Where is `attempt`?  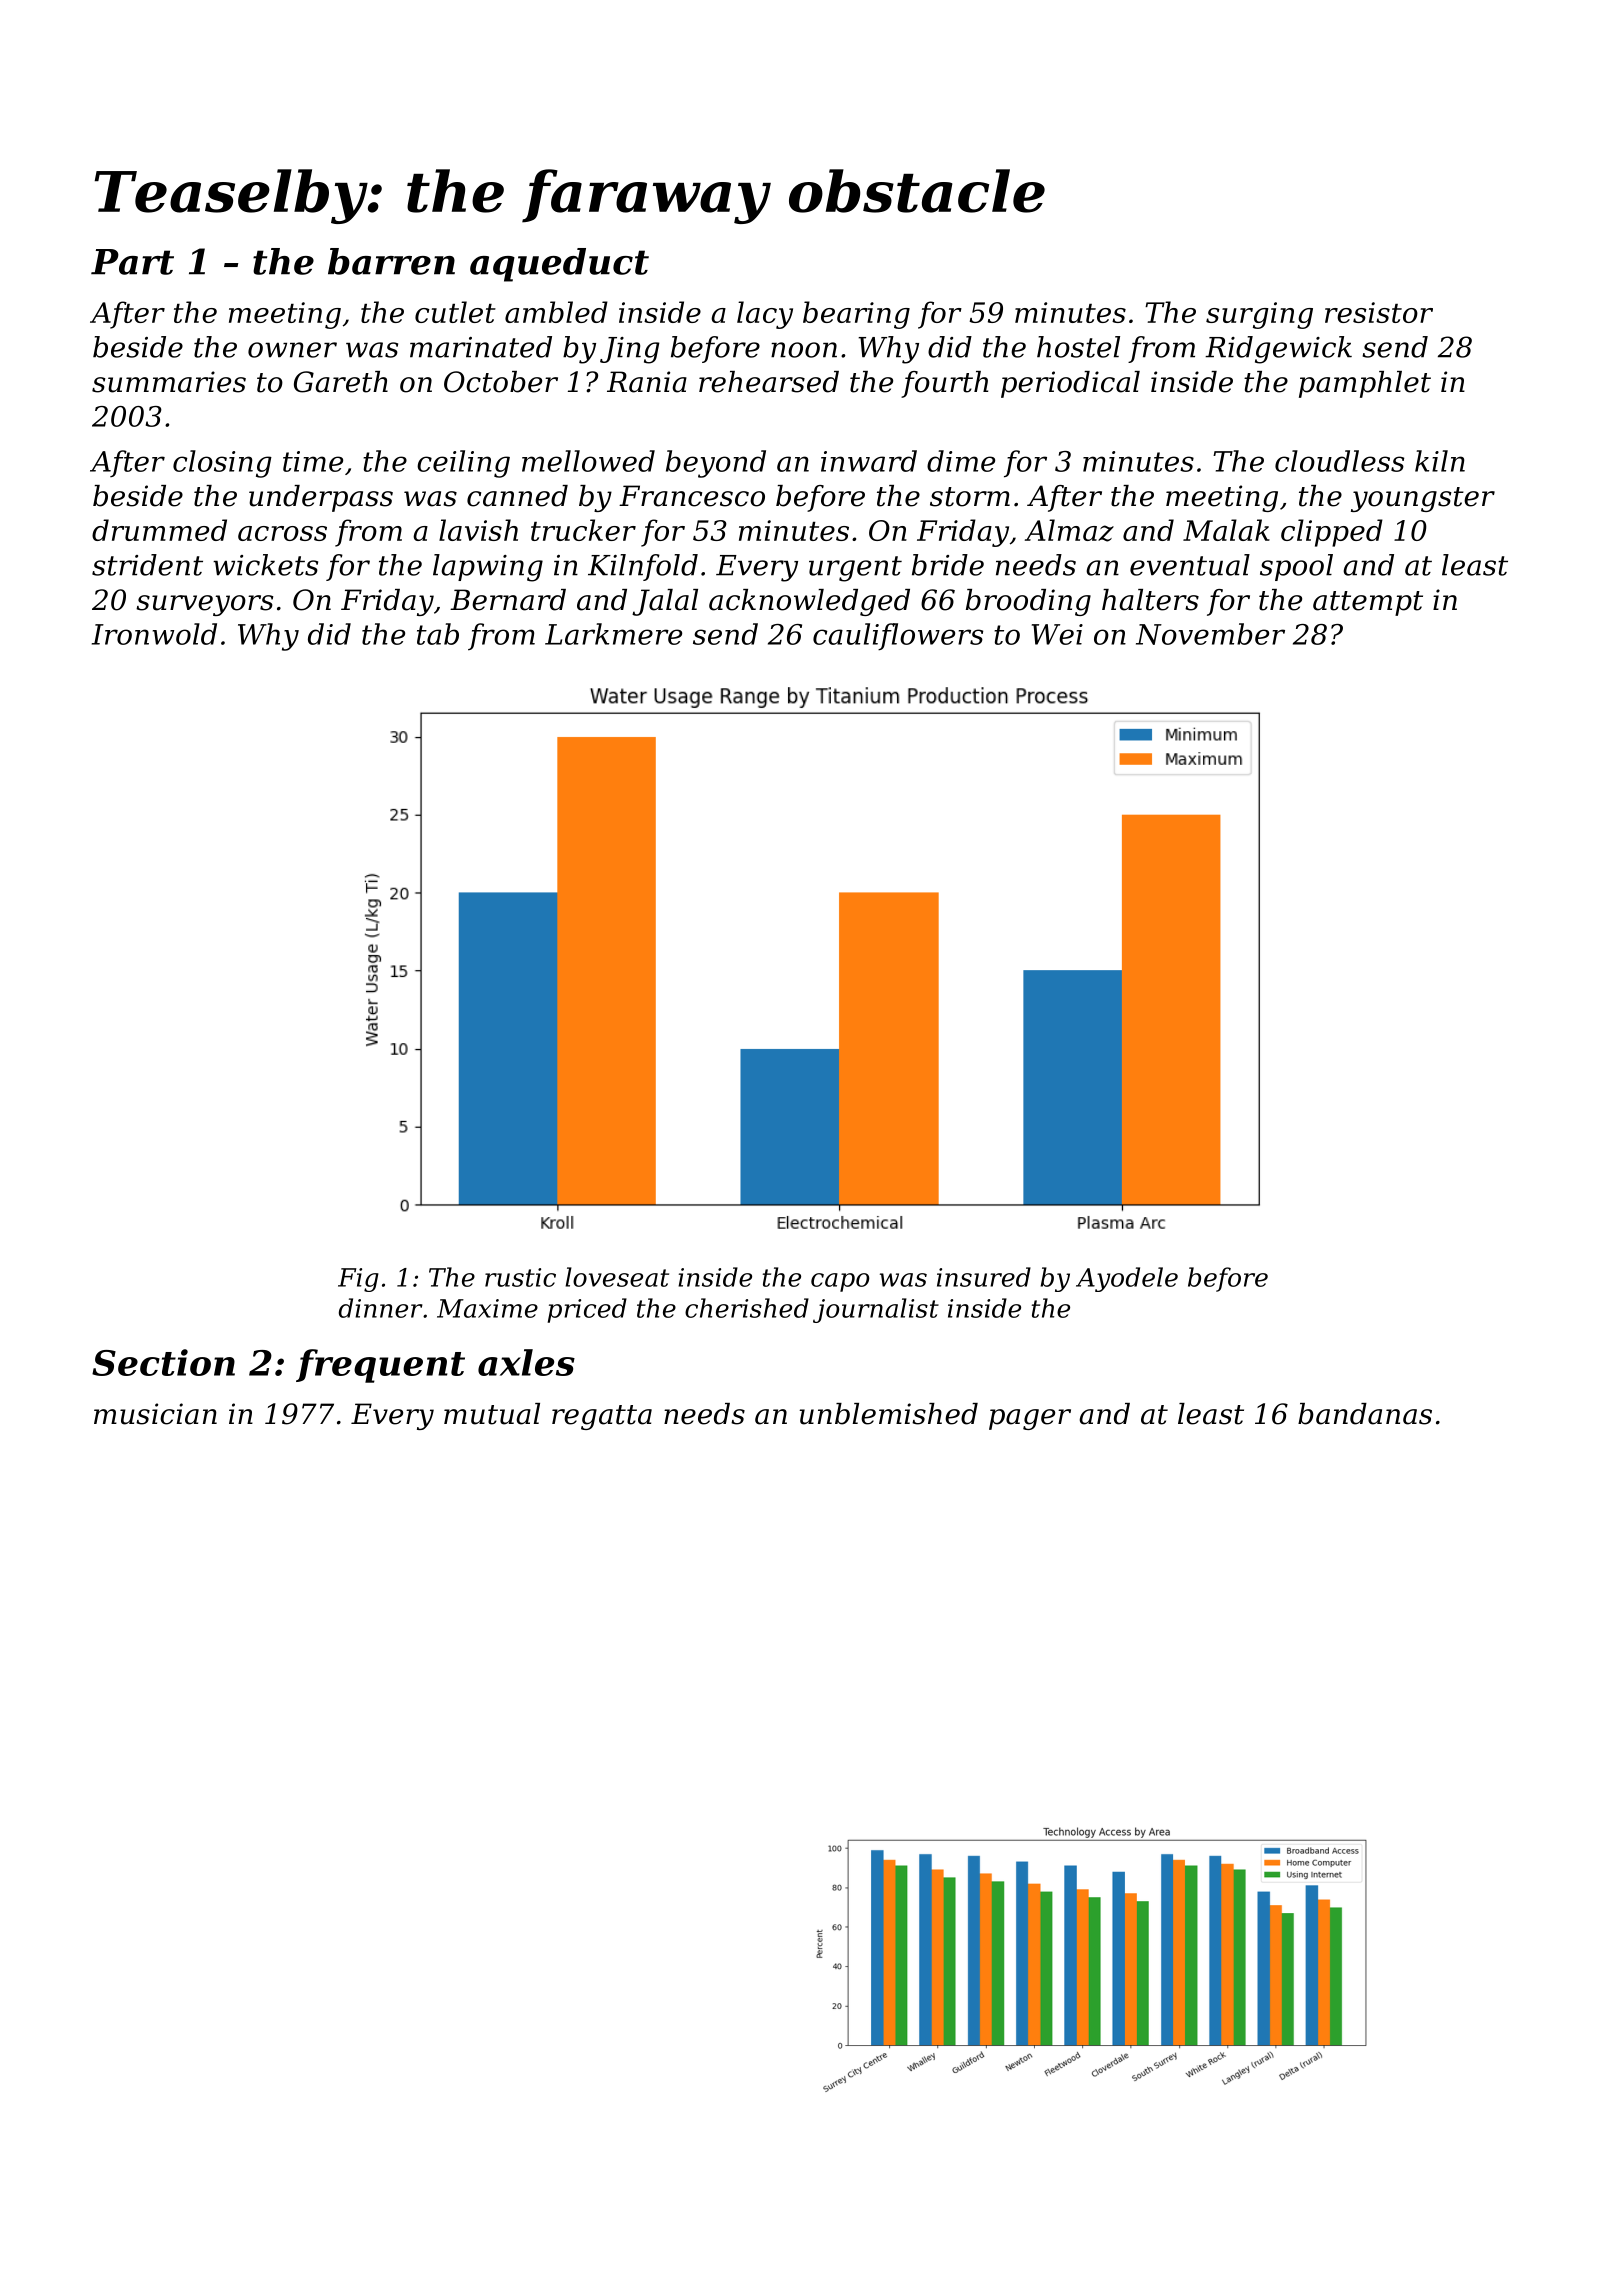 attempt is located at coordinates (1368, 603).
